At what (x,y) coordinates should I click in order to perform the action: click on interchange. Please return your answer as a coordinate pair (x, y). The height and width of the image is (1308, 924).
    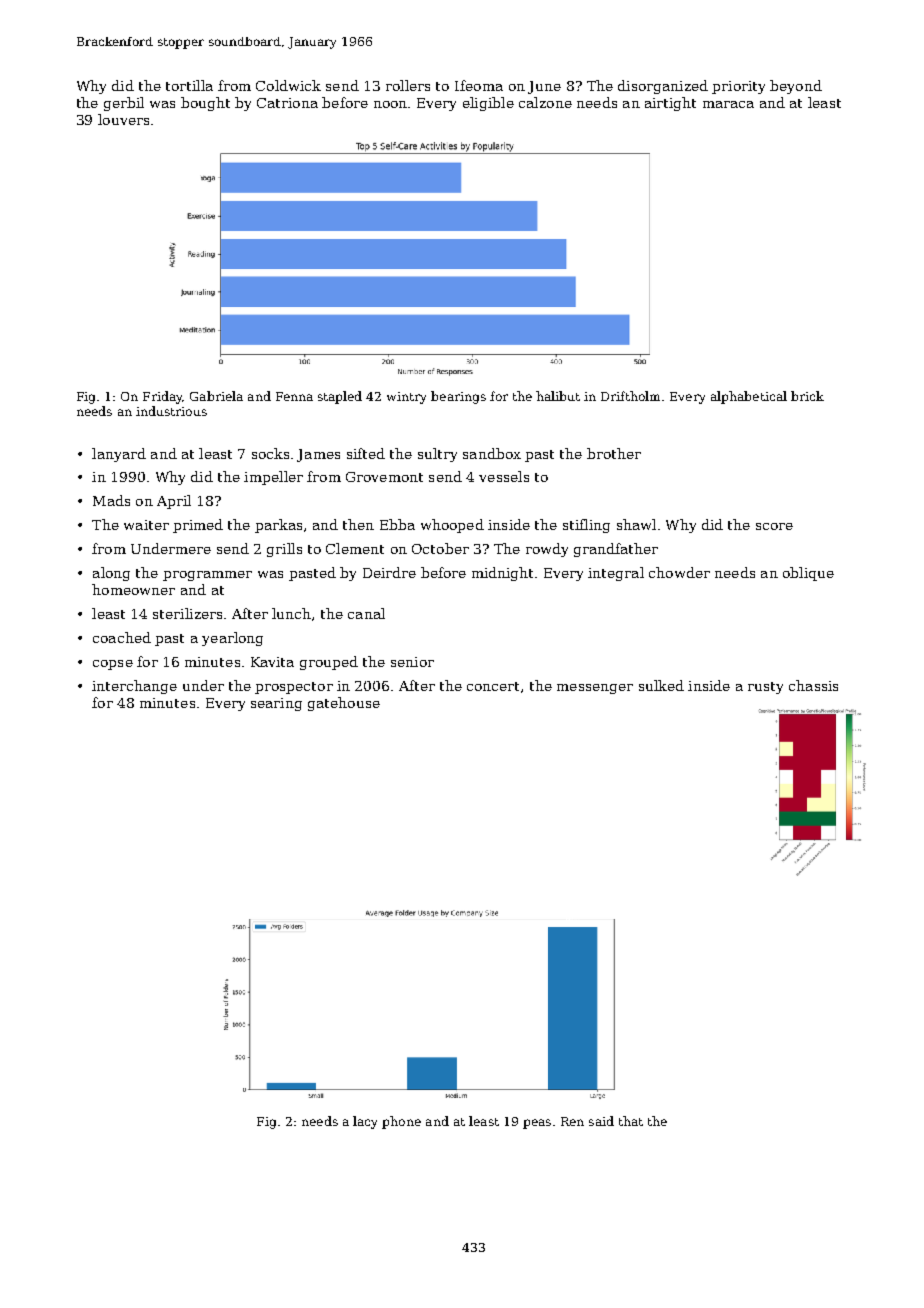
    Looking at the image, I should click on (134, 687).
